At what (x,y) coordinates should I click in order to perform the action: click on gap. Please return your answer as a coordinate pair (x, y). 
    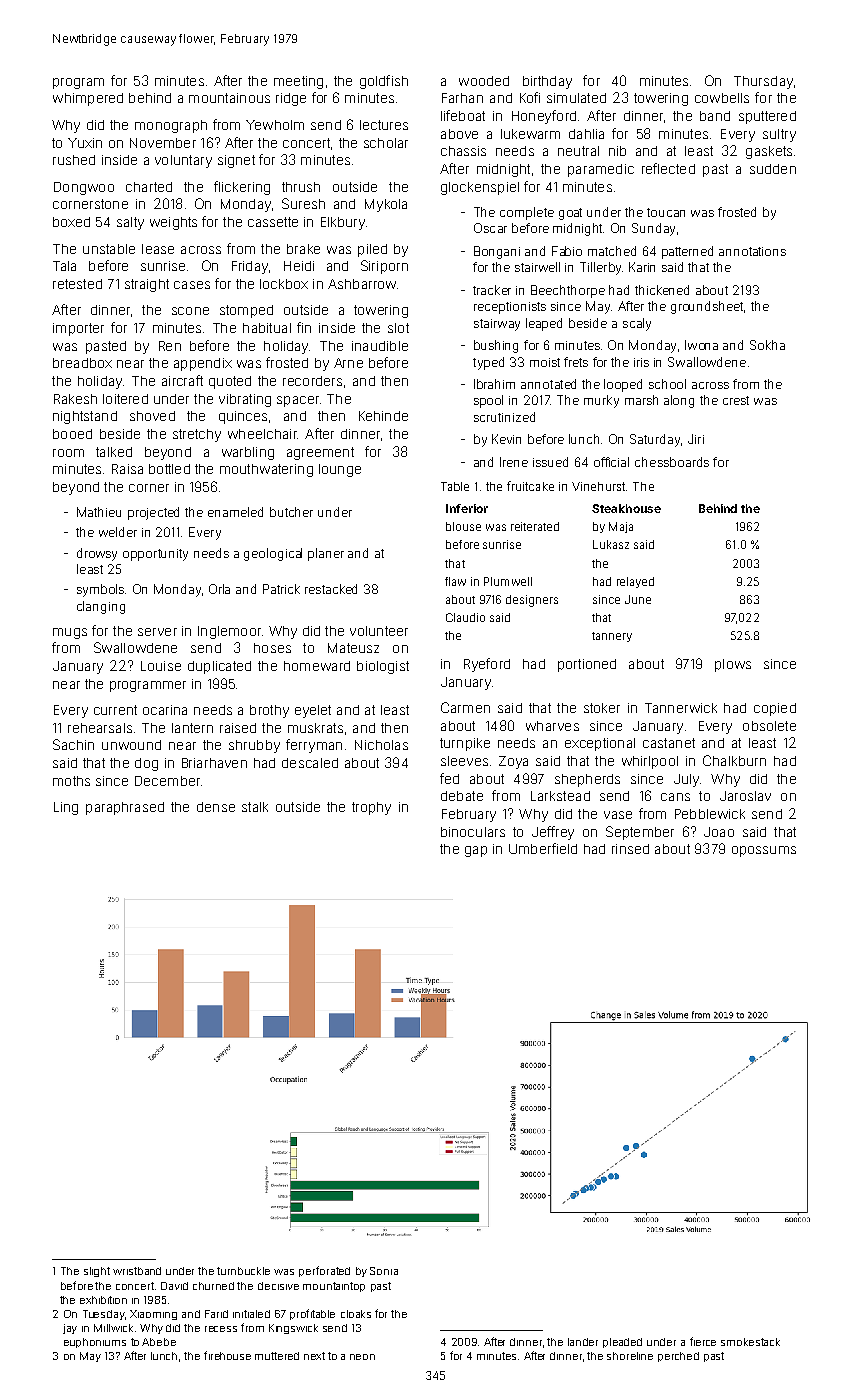
    Looking at the image, I should click on (476, 851).
